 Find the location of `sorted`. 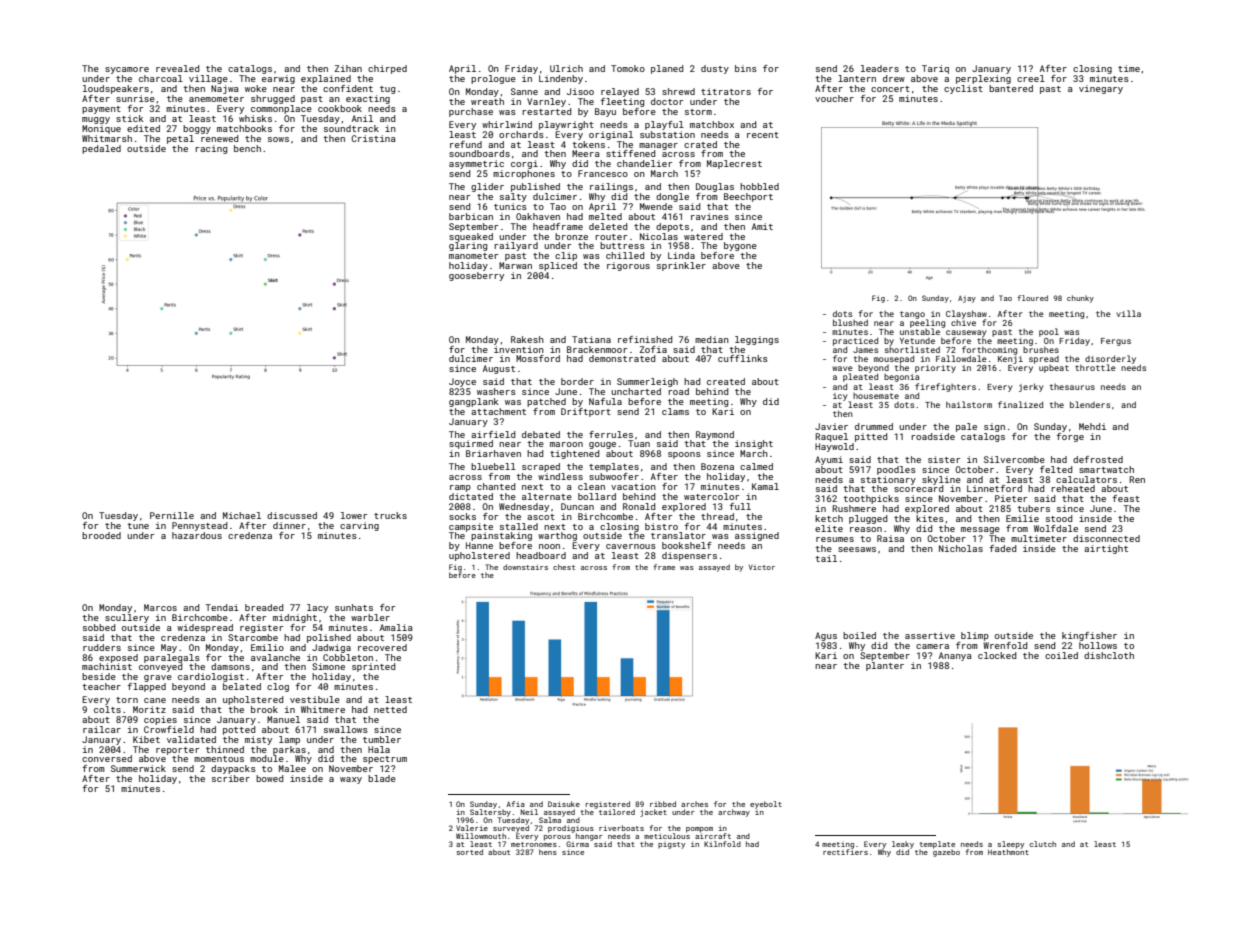

sorted is located at coordinates (470, 852).
